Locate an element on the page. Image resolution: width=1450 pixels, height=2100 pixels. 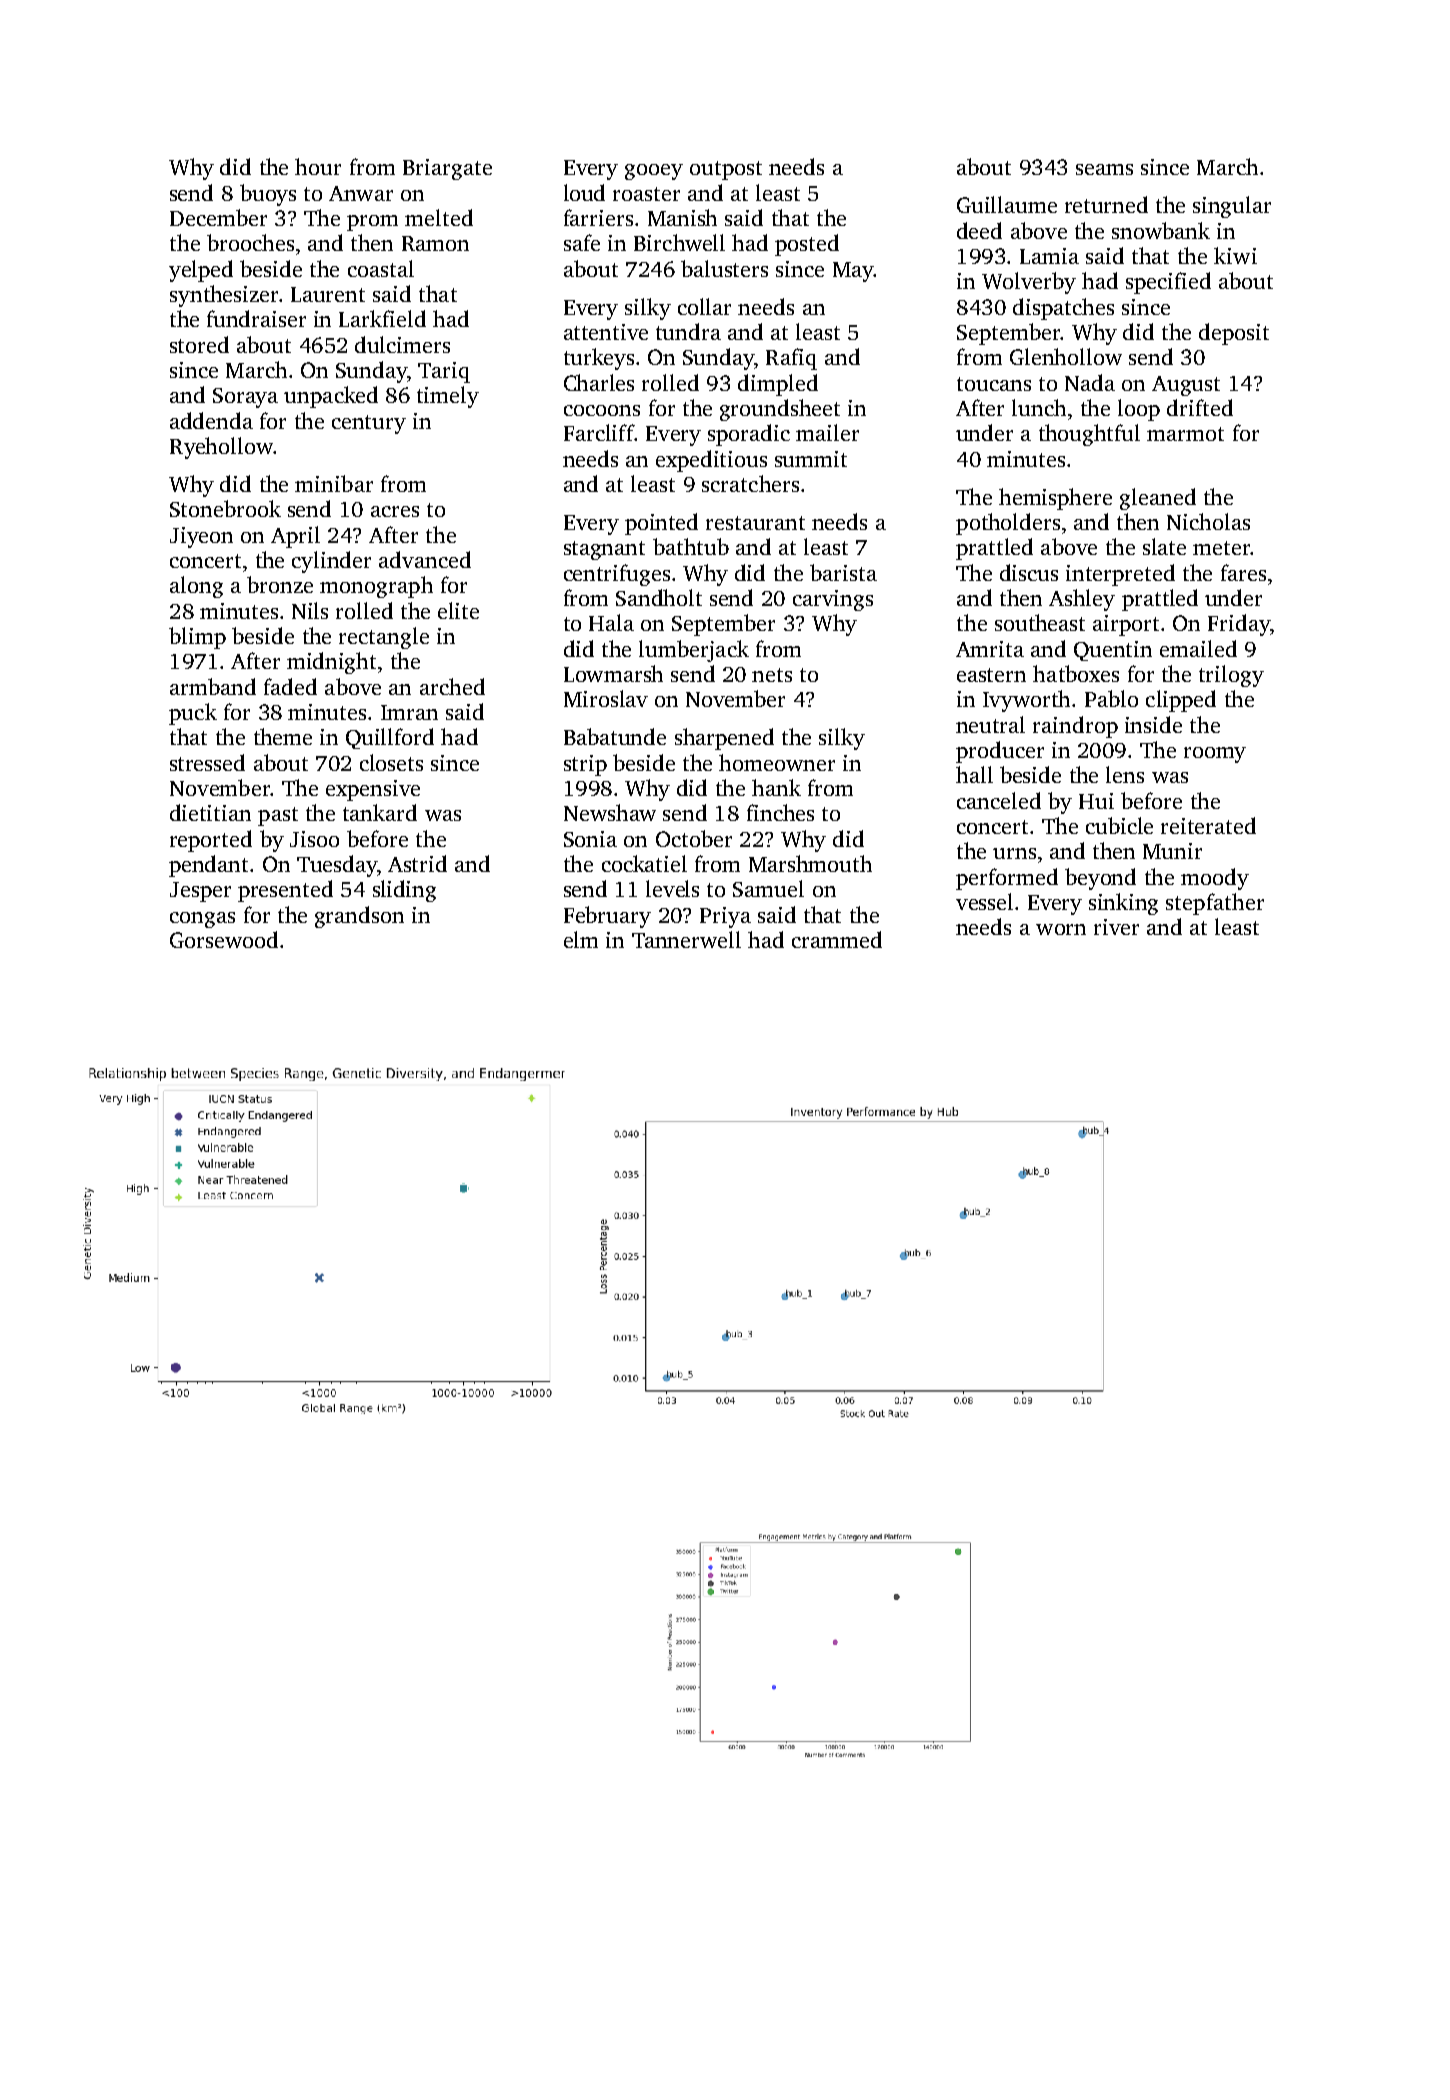
seams is located at coordinates (1104, 169).
